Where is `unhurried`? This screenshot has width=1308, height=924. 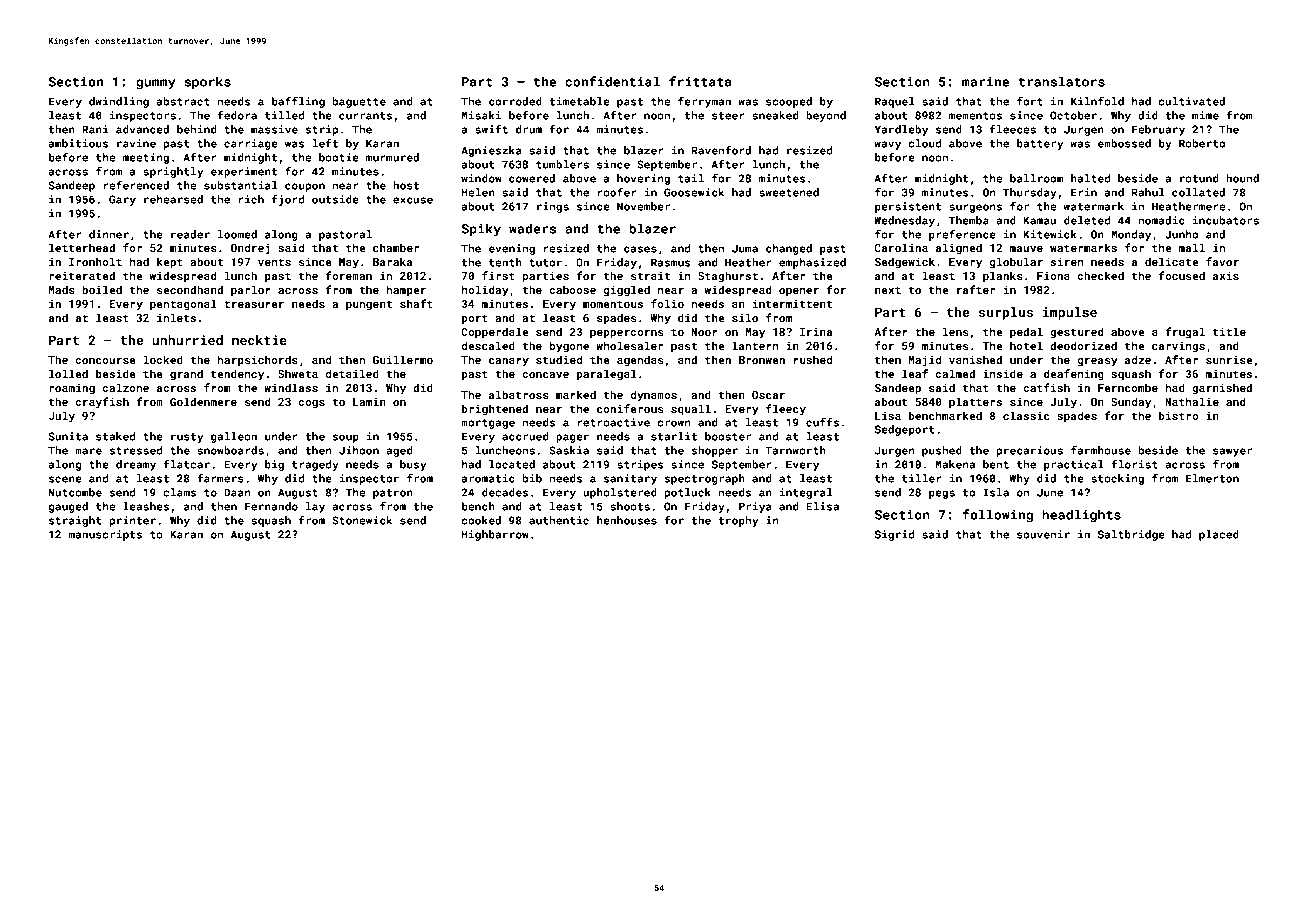
unhurried is located at coordinates (187, 340).
